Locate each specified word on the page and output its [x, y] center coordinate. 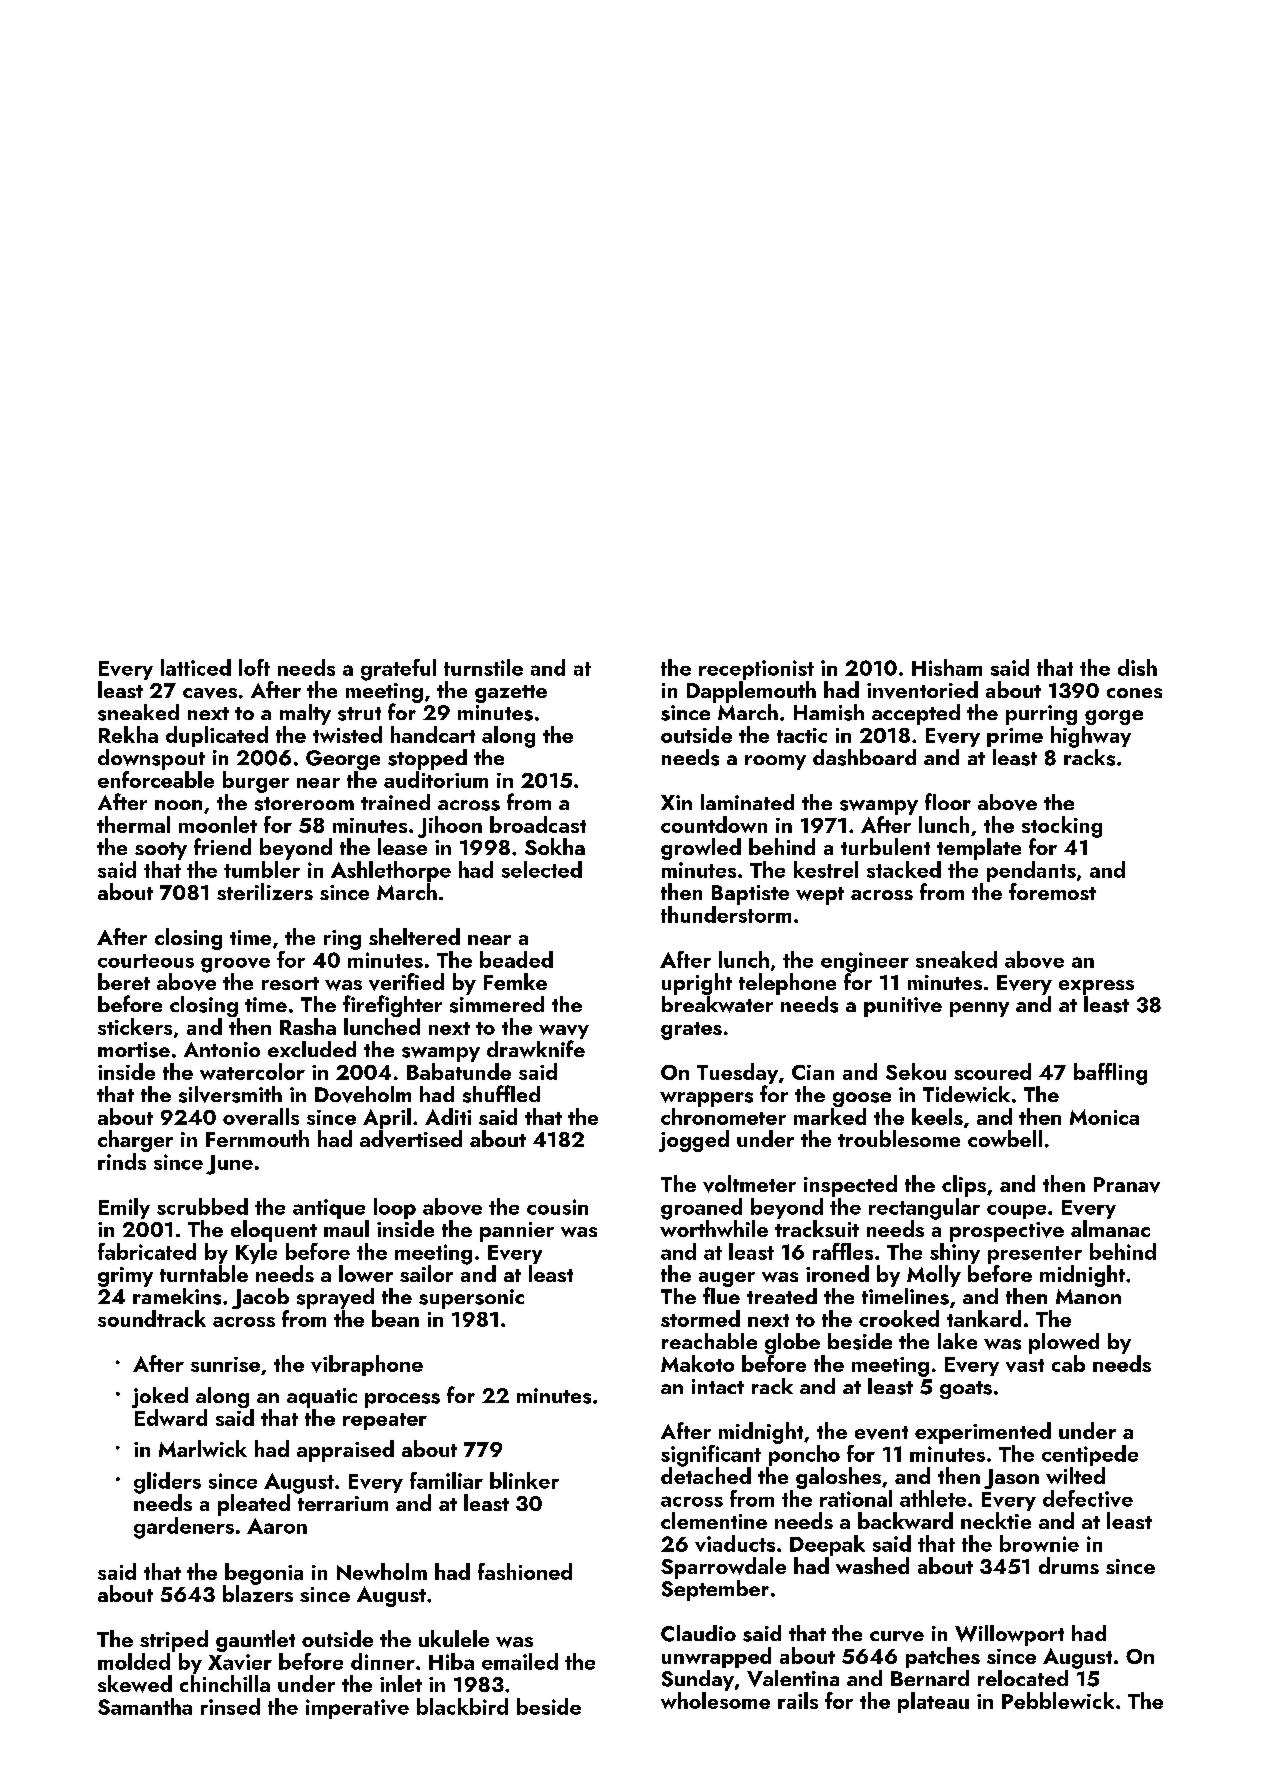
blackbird [462, 1706]
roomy [775, 762]
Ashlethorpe [391, 871]
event [881, 1433]
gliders [167, 1483]
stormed [700, 1318]
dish [1137, 667]
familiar [446, 1480]
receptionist [756, 670]
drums [1069, 1565]
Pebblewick [1058, 1700]
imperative [357, 1709]
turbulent [885, 846]
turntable [204, 1273]
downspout [151, 759]
